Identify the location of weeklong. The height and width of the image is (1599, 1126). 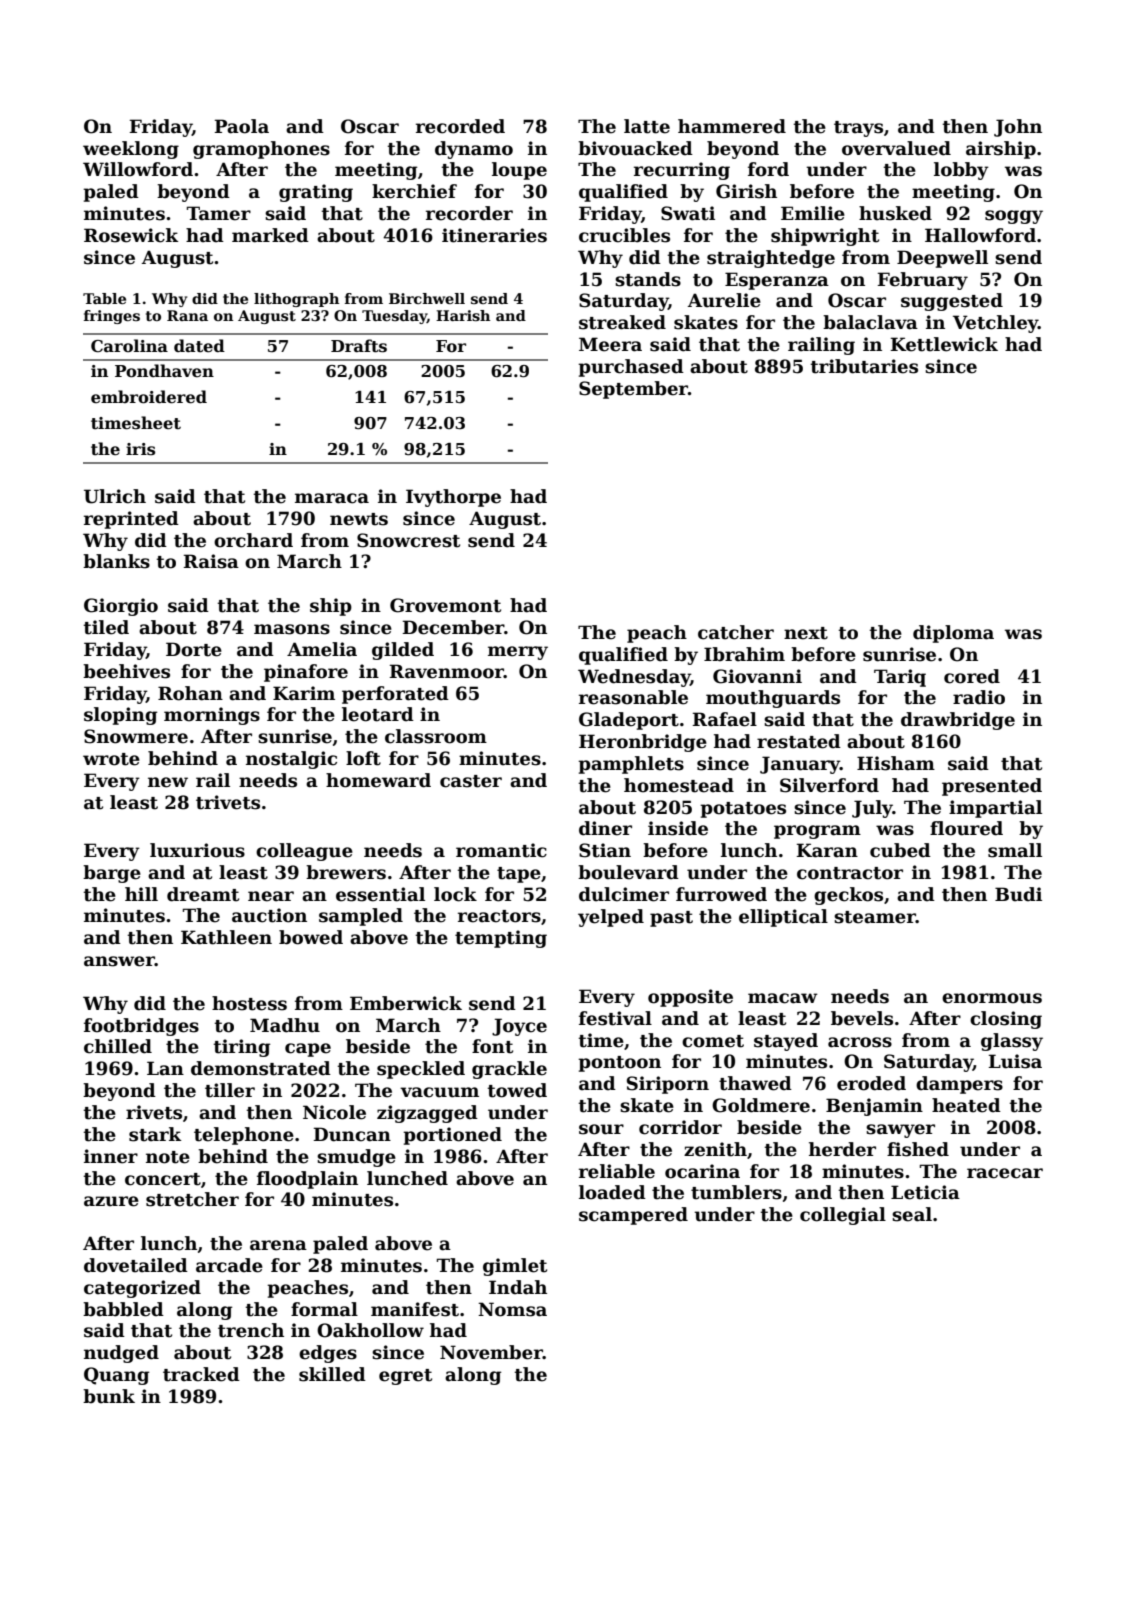
(131, 150).
